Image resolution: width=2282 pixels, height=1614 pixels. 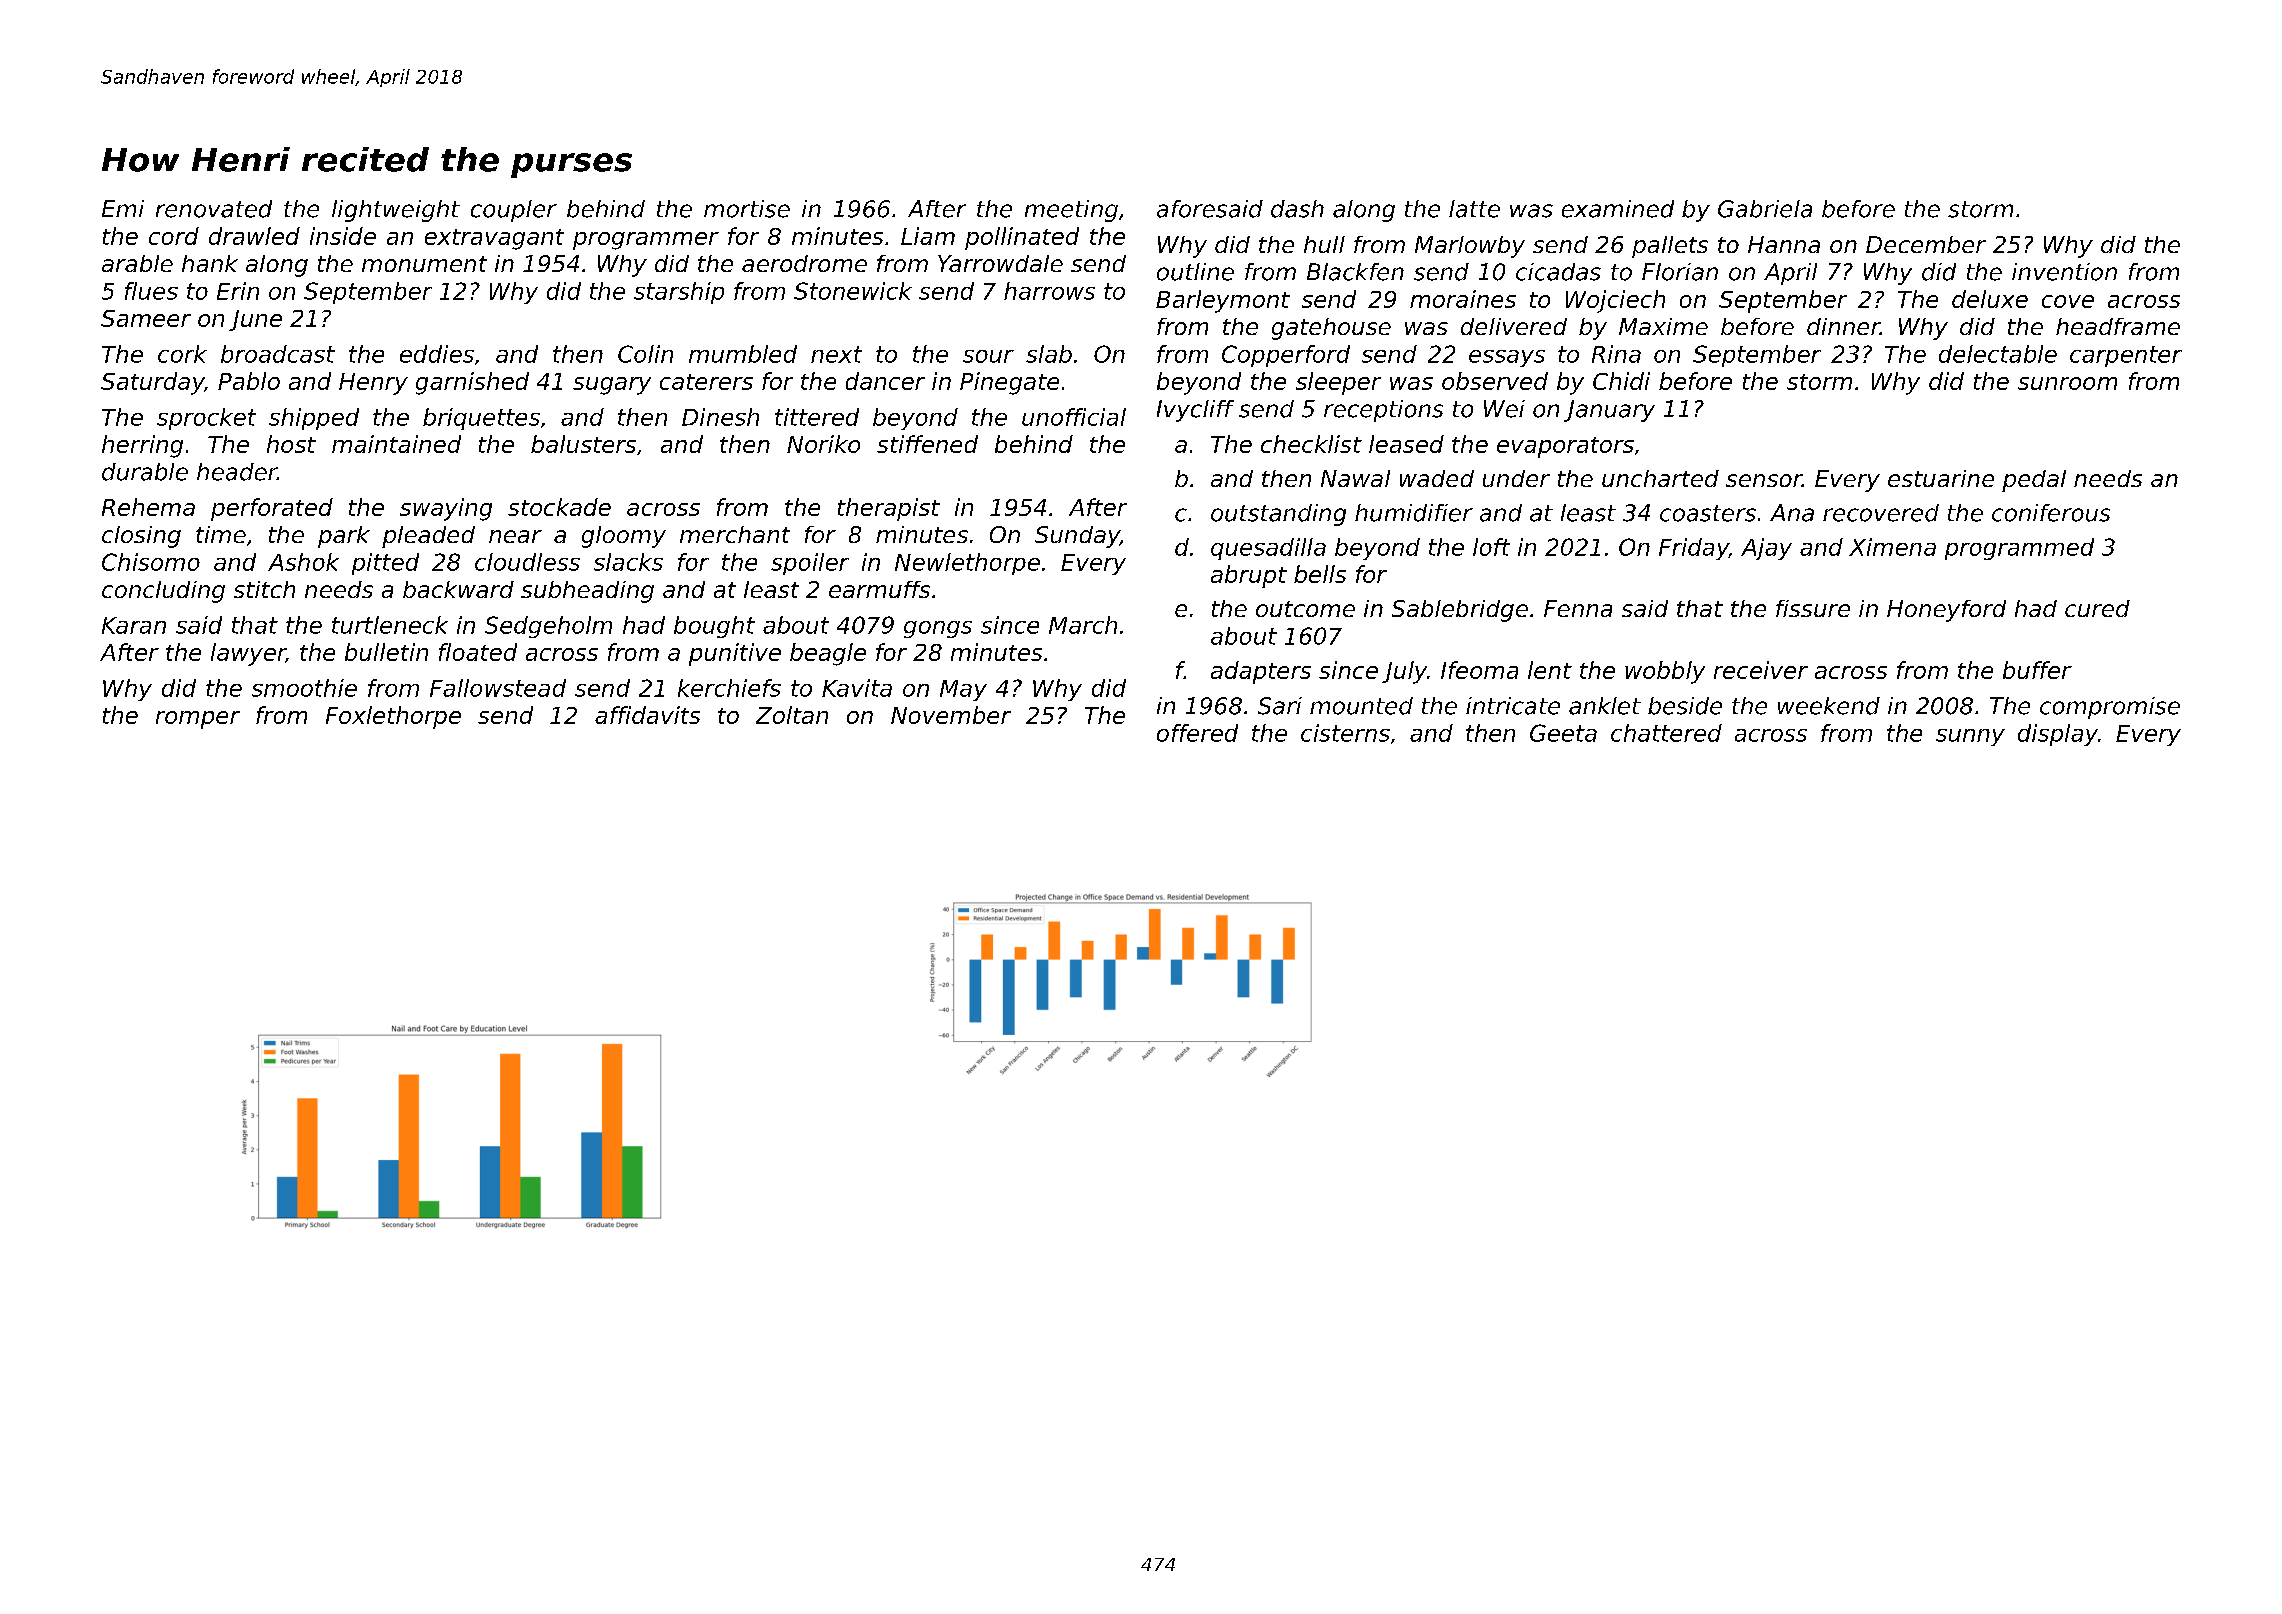 I want to click on romper, so click(x=198, y=720).
